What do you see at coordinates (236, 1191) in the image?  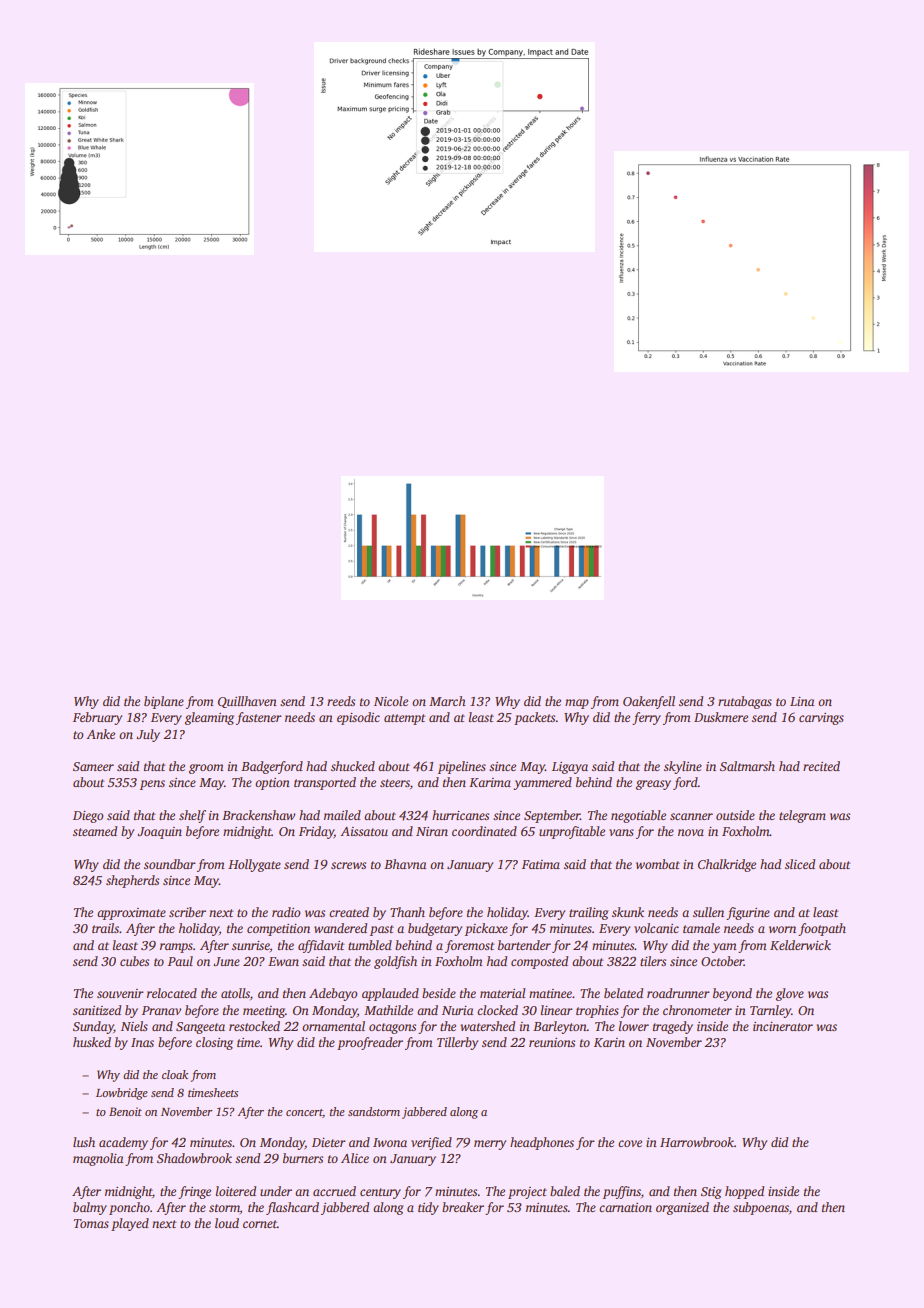 I see `loitered` at bounding box center [236, 1191].
